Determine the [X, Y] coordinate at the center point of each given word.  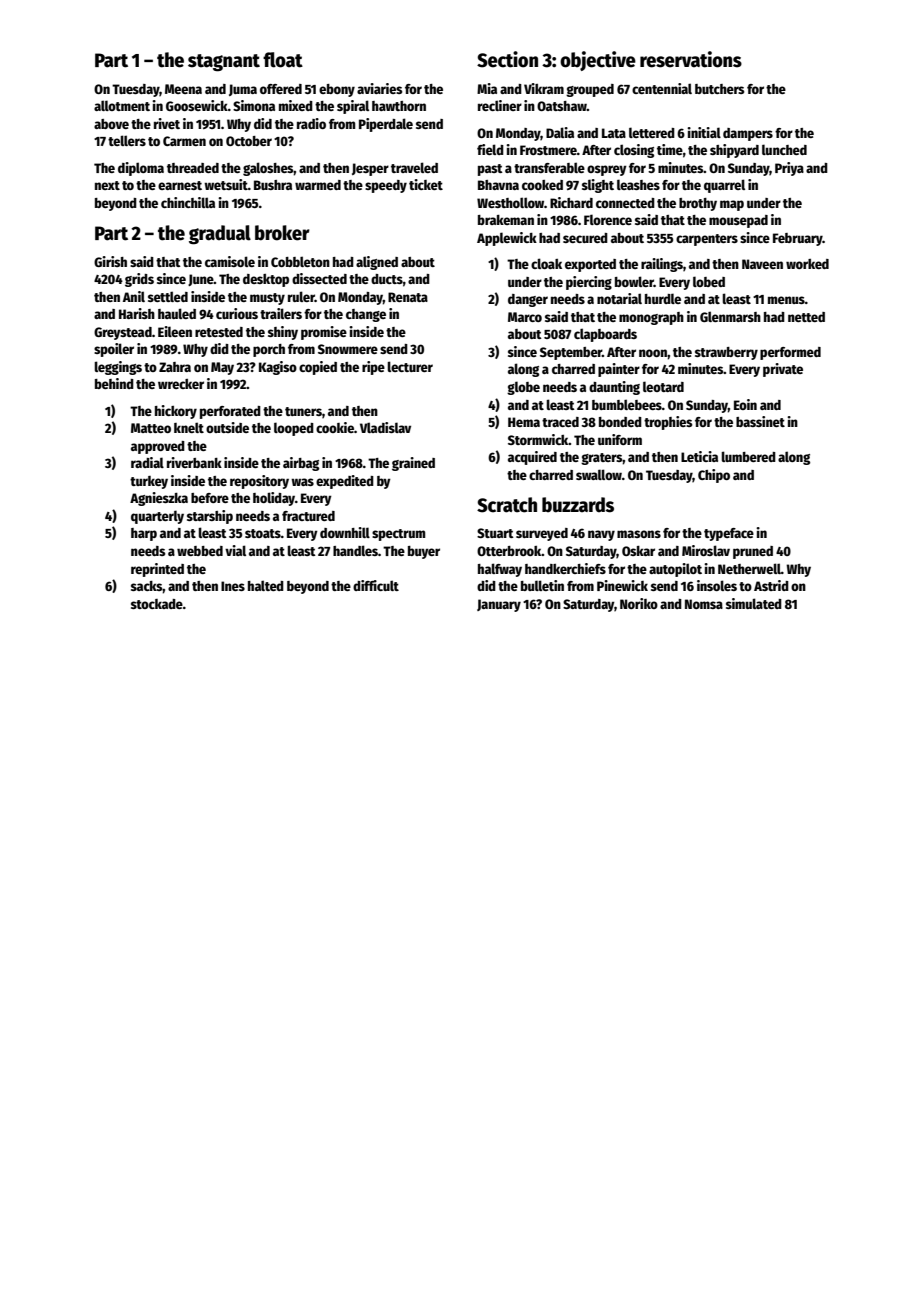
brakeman [506, 220]
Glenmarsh [730, 316]
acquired [532, 458]
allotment [122, 105]
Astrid [771, 585]
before [210, 498]
